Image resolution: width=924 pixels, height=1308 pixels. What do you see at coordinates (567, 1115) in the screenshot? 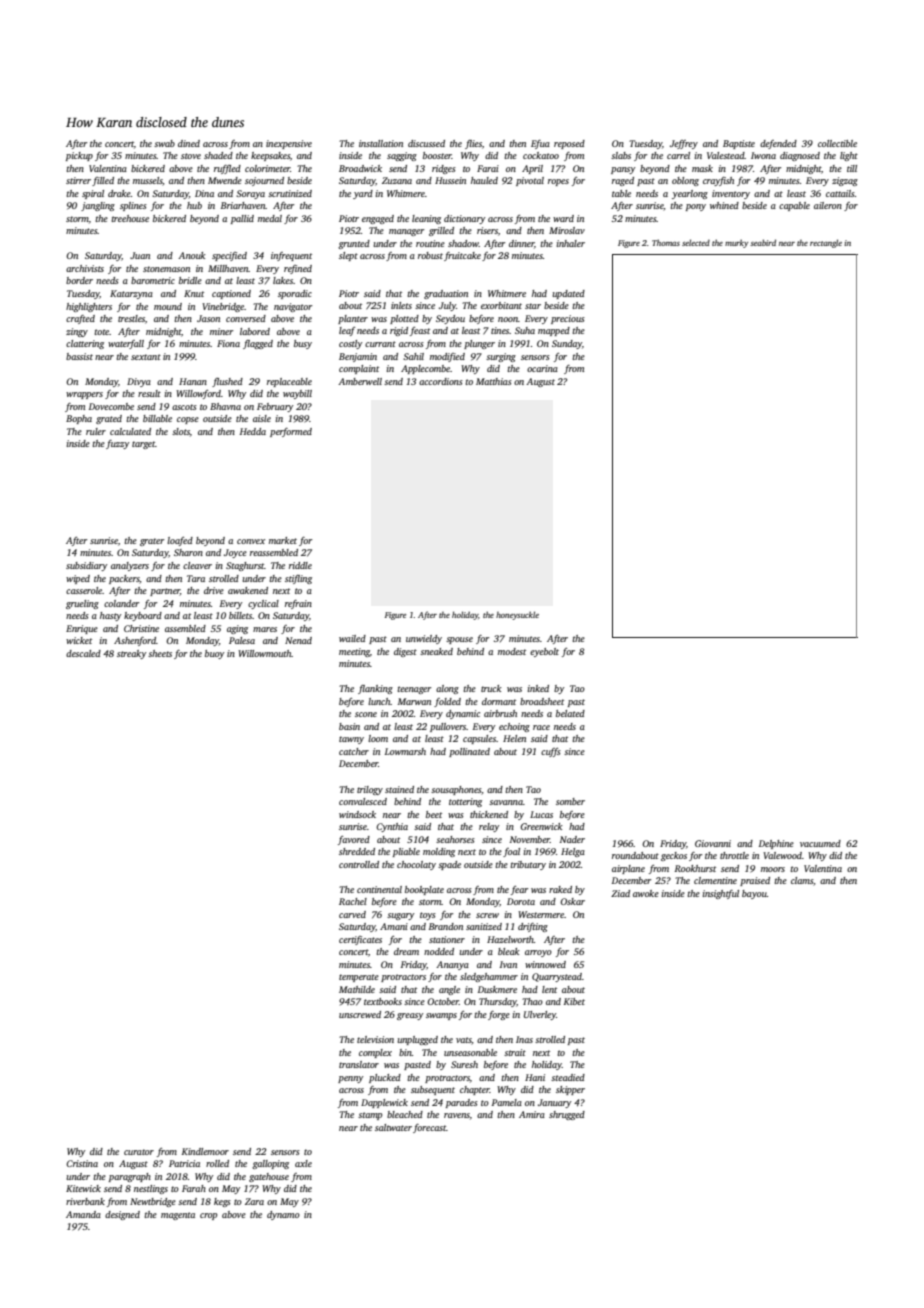
I see `shrugged` at bounding box center [567, 1115].
